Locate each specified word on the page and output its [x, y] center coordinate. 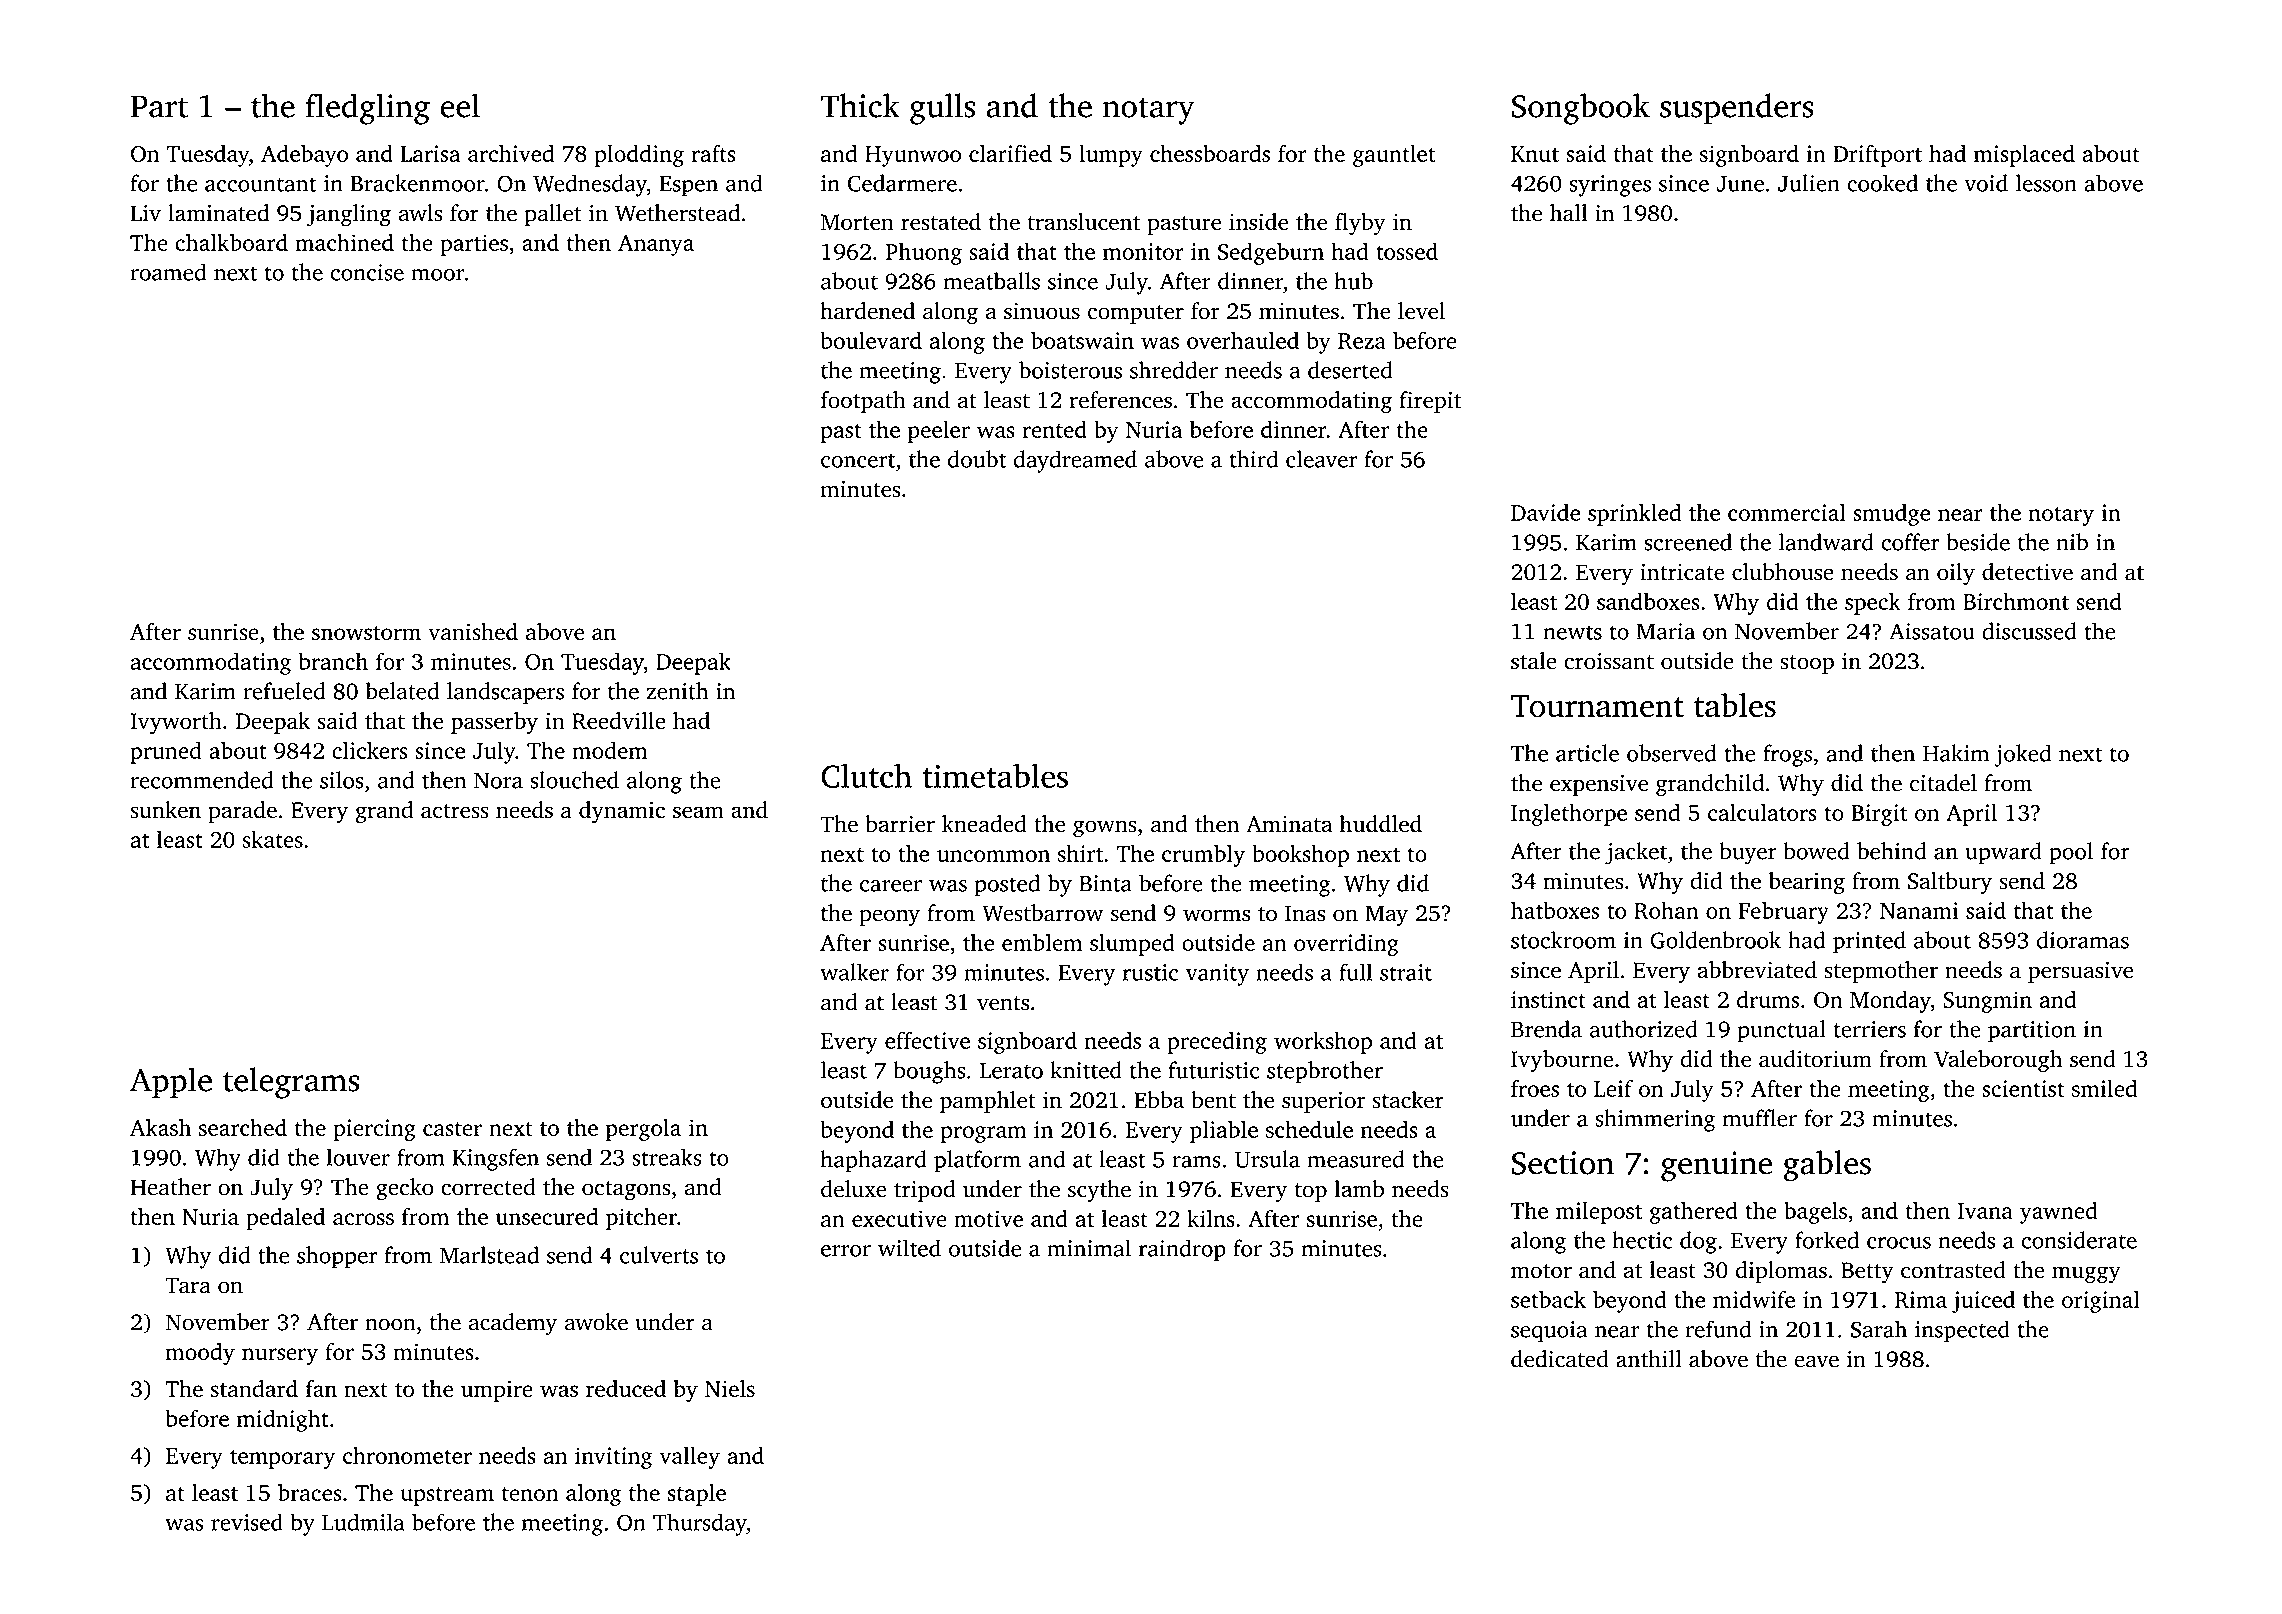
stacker [1408, 1100]
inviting [613, 1458]
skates [273, 839]
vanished [473, 631]
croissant [1609, 661]
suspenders [1737, 108]
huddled [1381, 824]
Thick [860, 105]
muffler [1760, 1118]
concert [858, 460]
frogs [1787, 755]
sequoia [1549, 1332]
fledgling [368, 109]
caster [452, 1129]
